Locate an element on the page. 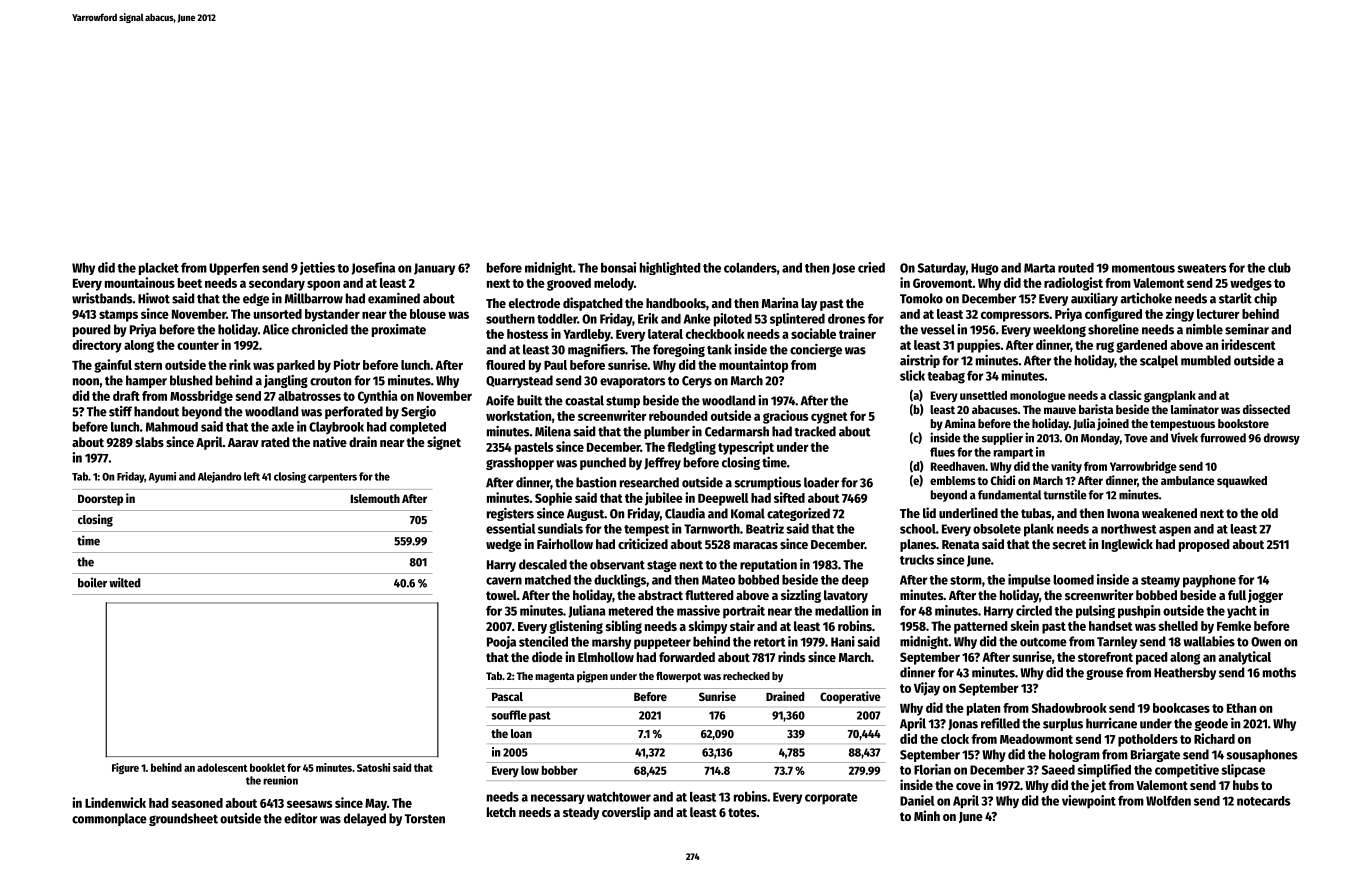 The height and width of the page is (887, 1372). boiler is located at coordinates (92, 582).
